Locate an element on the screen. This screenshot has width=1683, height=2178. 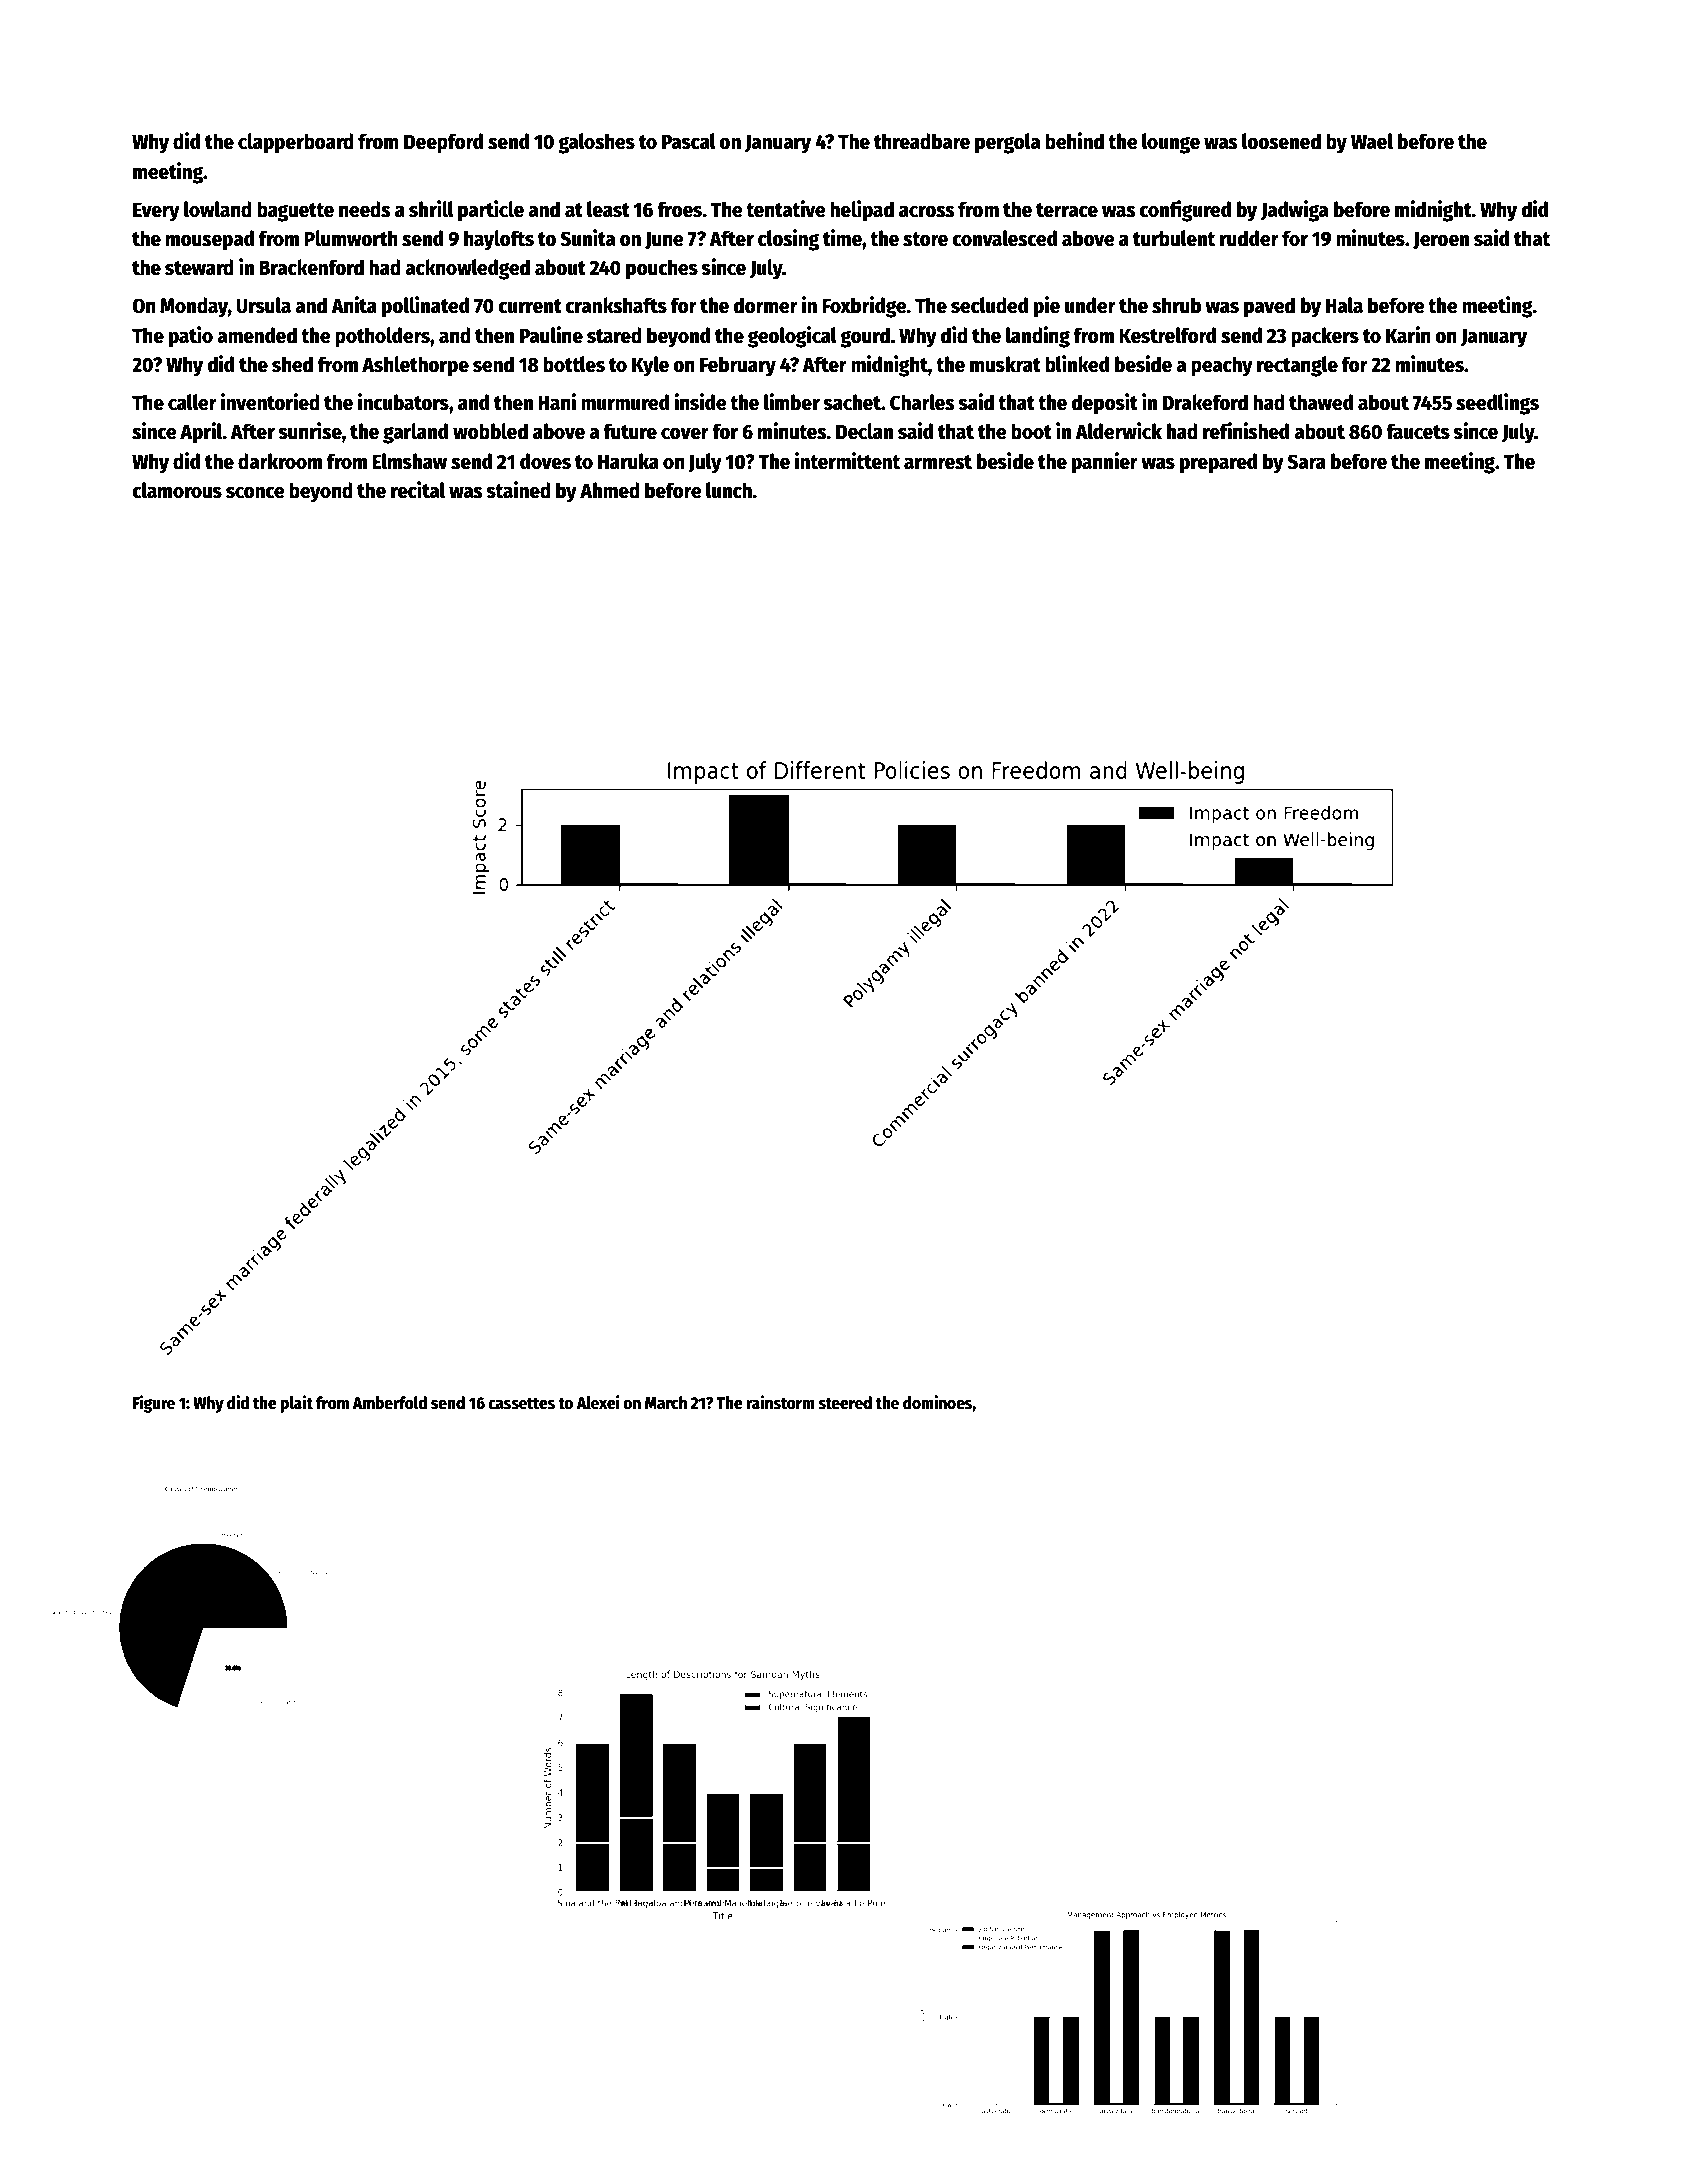
prepared is located at coordinates (1218, 463).
